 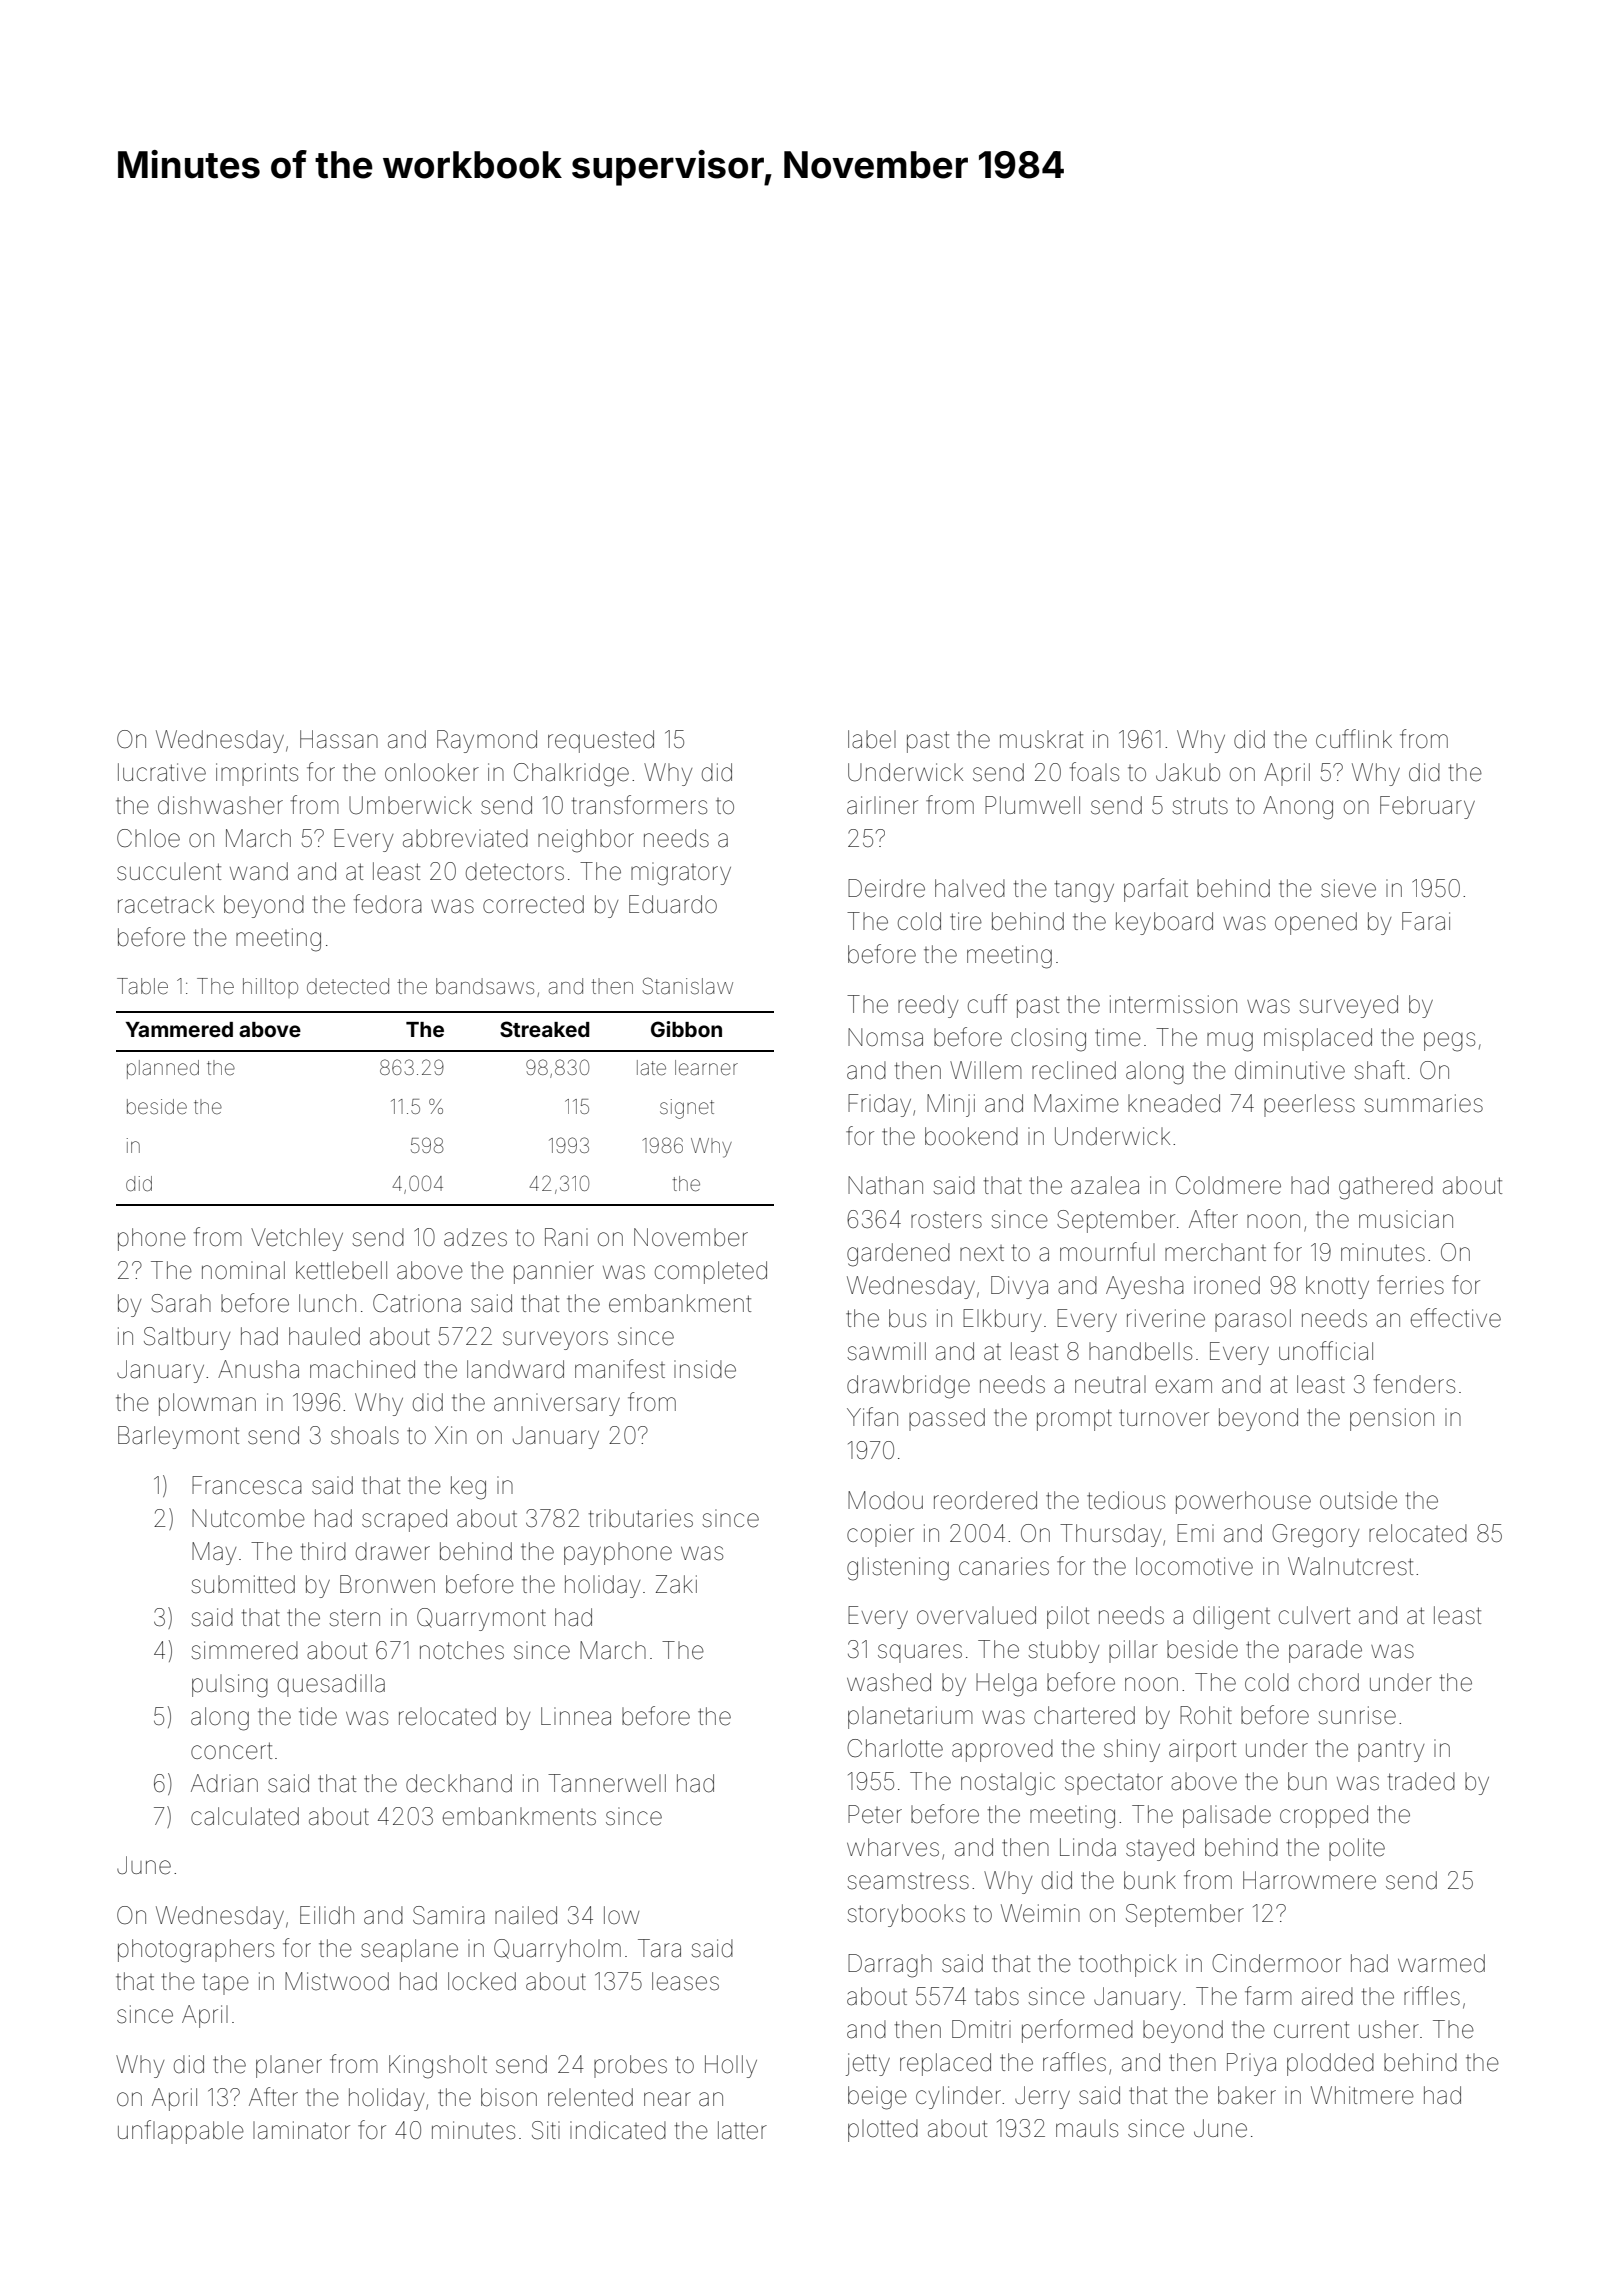 What do you see at coordinates (166, 904) in the screenshot?
I see `racetrack` at bounding box center [166, 904].
